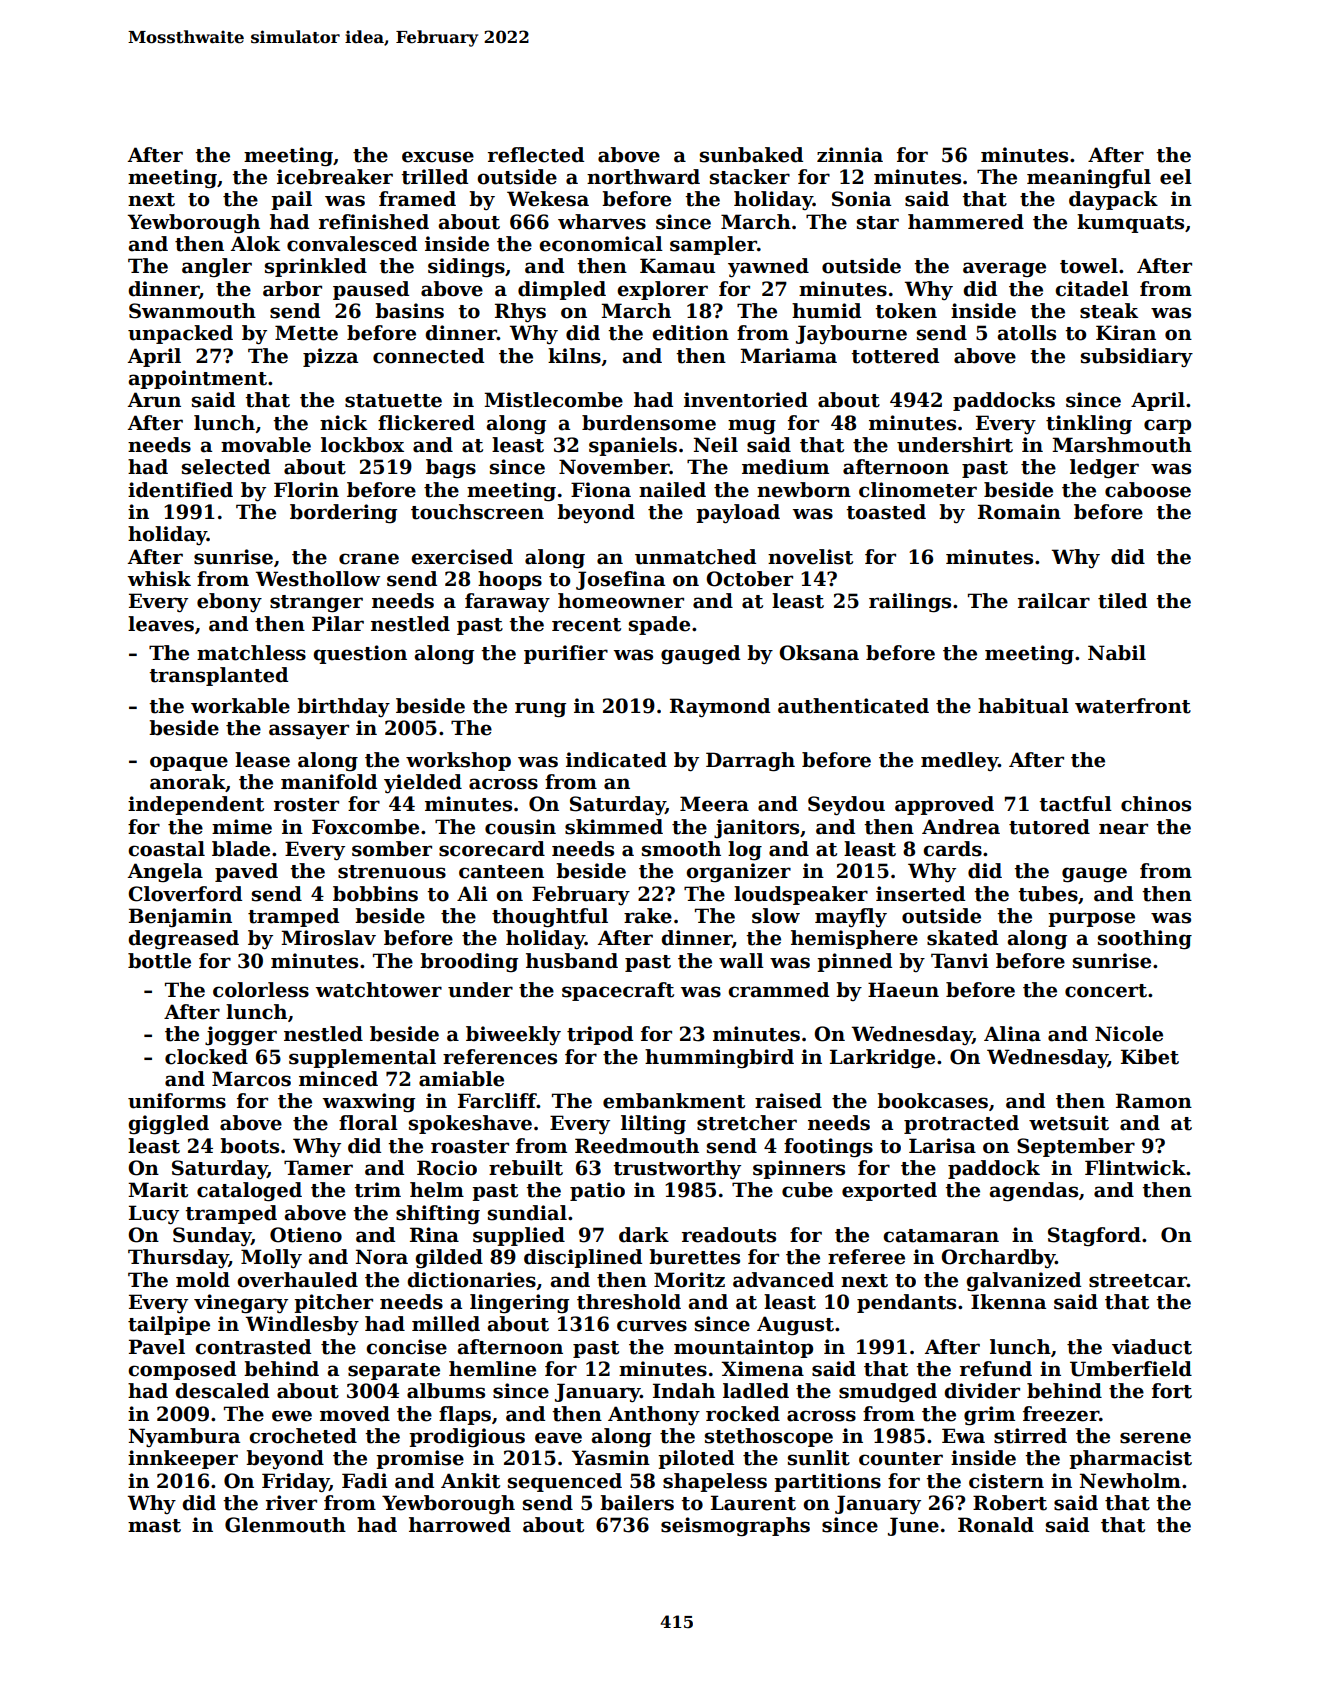 The image size is (1320, 1708). Describe the element at coordinates (212, 1237) in the screenshot. I see `Sunday` at that location.
